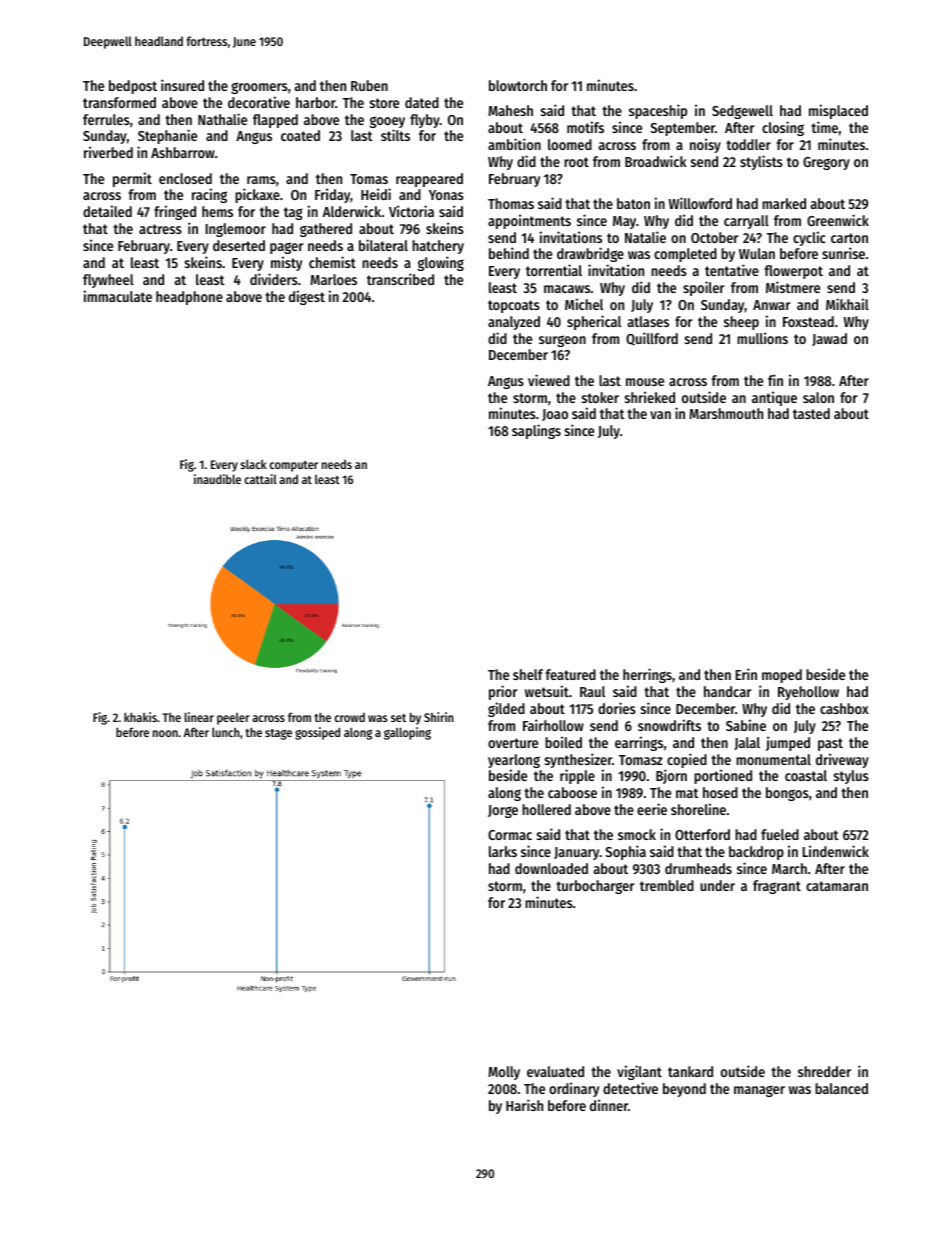  What do you see at coordinates (567, 289) in the document?
I see `macaws` at bounding box center [567, 289].
